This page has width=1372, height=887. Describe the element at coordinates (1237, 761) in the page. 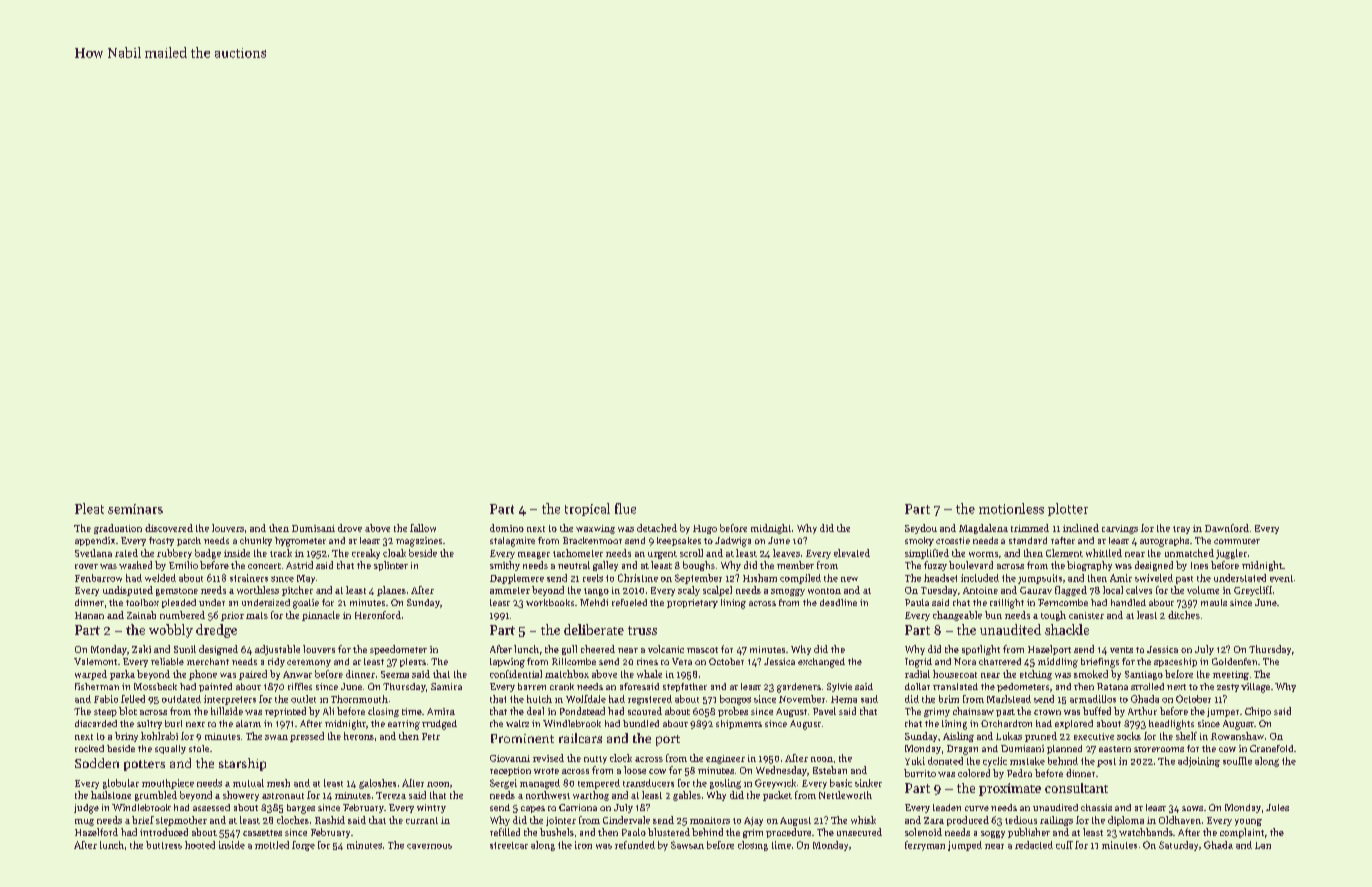

I see `souffle` at that location.
